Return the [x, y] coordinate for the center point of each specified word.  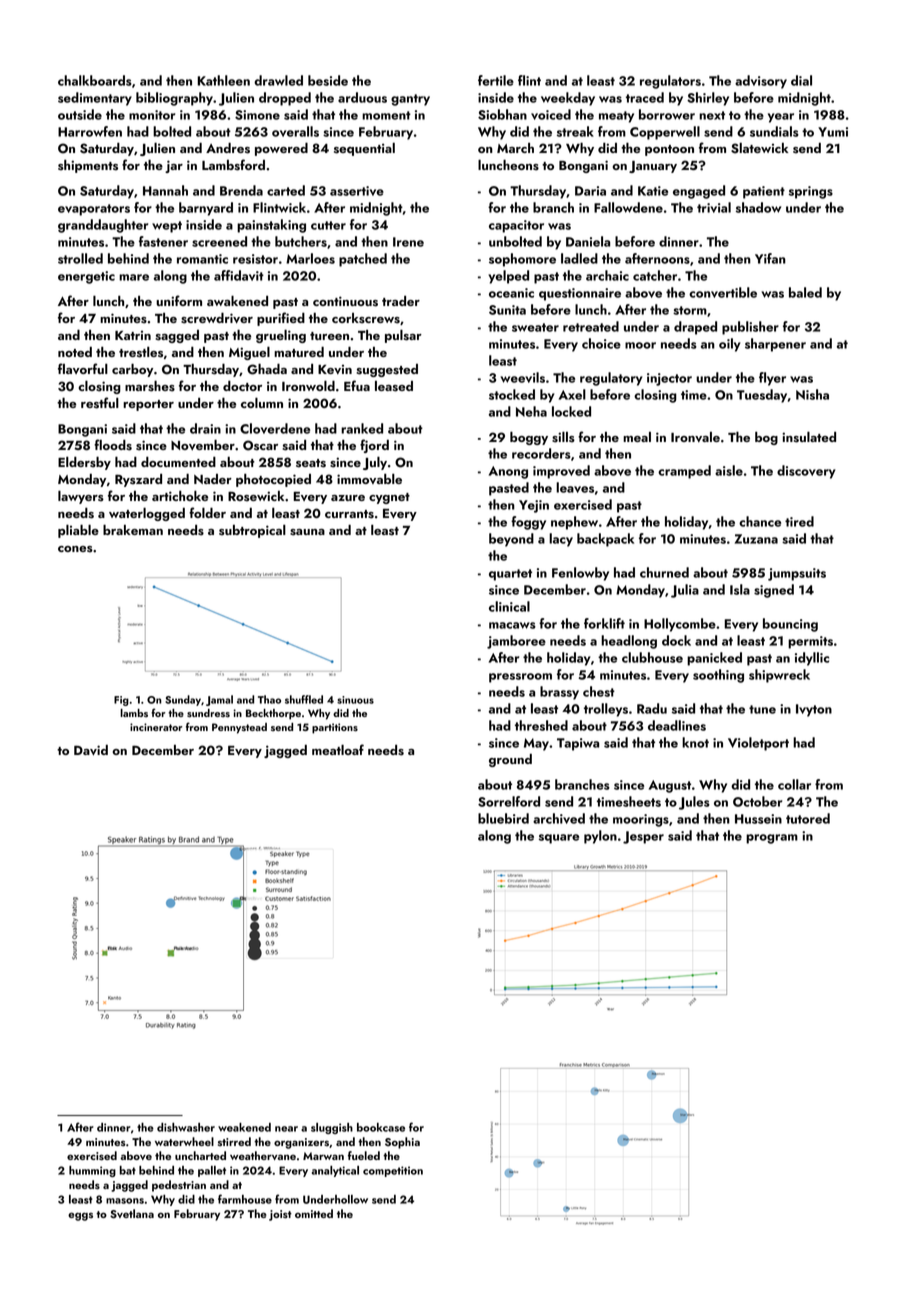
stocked [512, 394]
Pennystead [239, 728]
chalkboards [95, 80]
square [559, 839]
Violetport [758, 744]
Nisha [812, 394]
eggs [80, 1216]
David [91, 750]
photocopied [273, 480]
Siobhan [502, 114]
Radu [652, 708]
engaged [699, 192]
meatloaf [338, 749]
